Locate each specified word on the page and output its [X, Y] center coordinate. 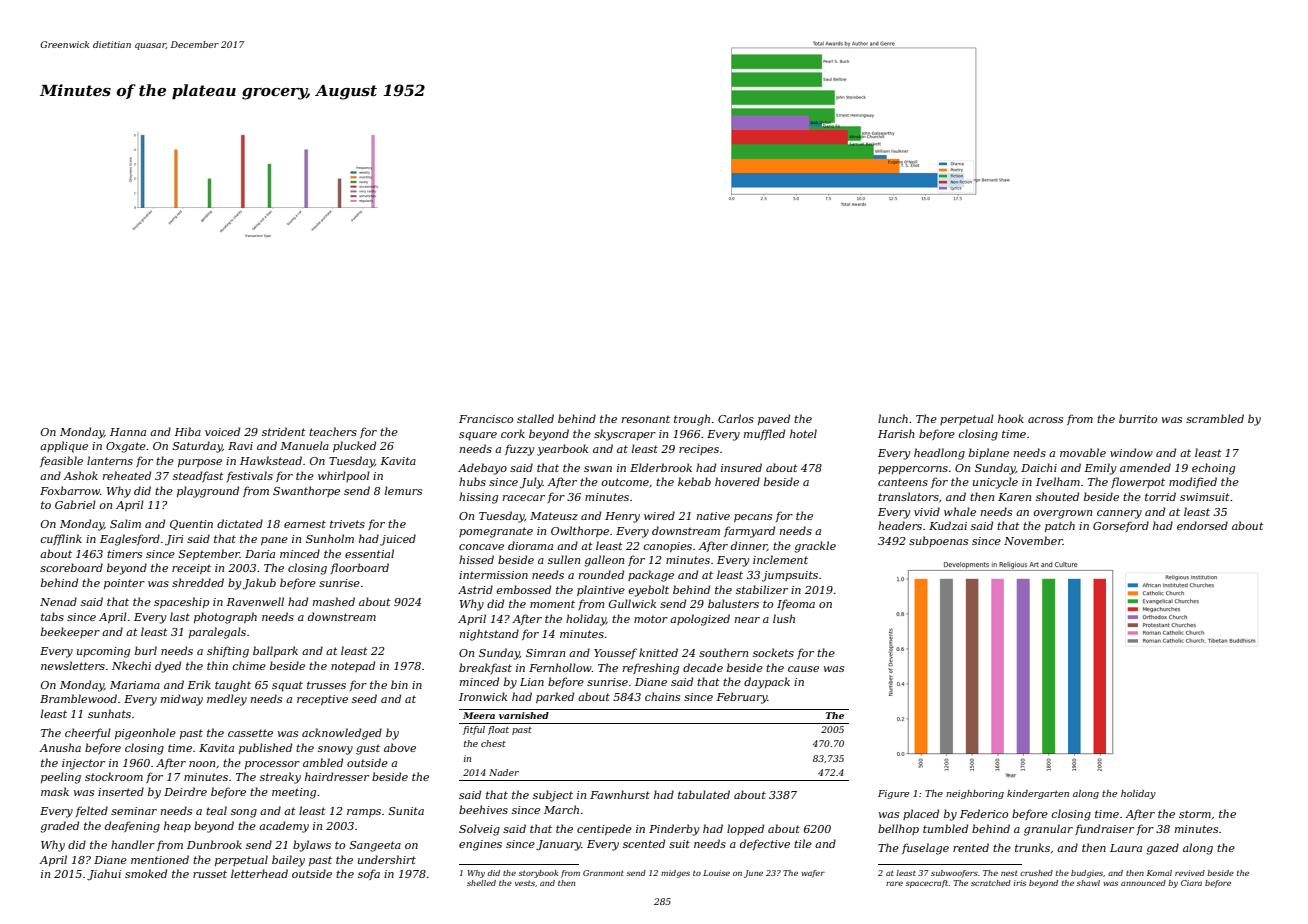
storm [1195, 814]
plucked [354, 446]
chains [662, 696]
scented [644, 843]
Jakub [259, 584]
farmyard [749, 532]
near [747, 620]
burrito [1138, 418]
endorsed [1202, 525]
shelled [481, 883]
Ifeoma [796, 604]
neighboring [975, 794]
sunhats [109, 713]
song [244, 813]
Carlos [736, 418]
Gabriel [75, 504]
